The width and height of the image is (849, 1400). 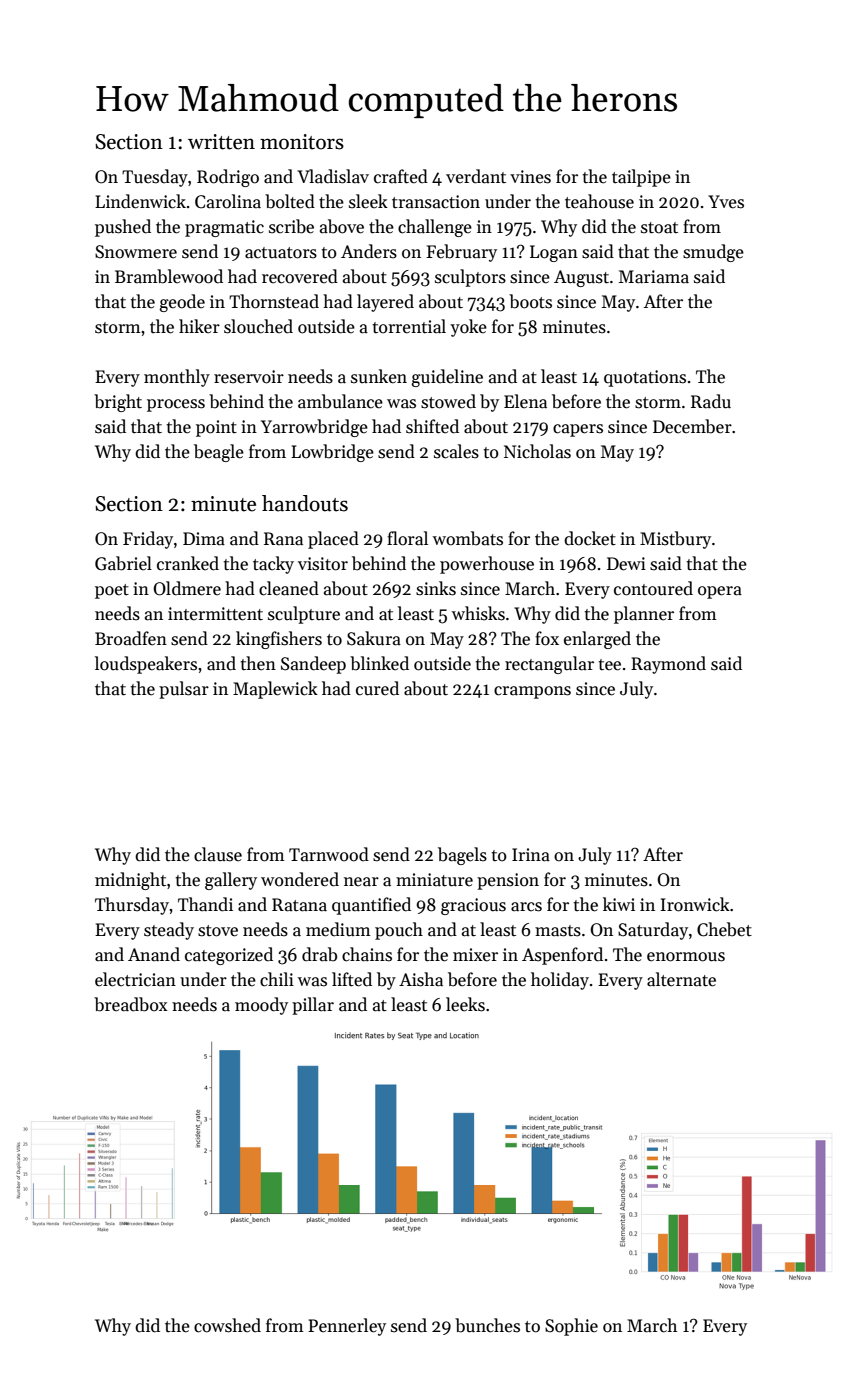 I want to click on kiwi, so click(x=619, y=904).
